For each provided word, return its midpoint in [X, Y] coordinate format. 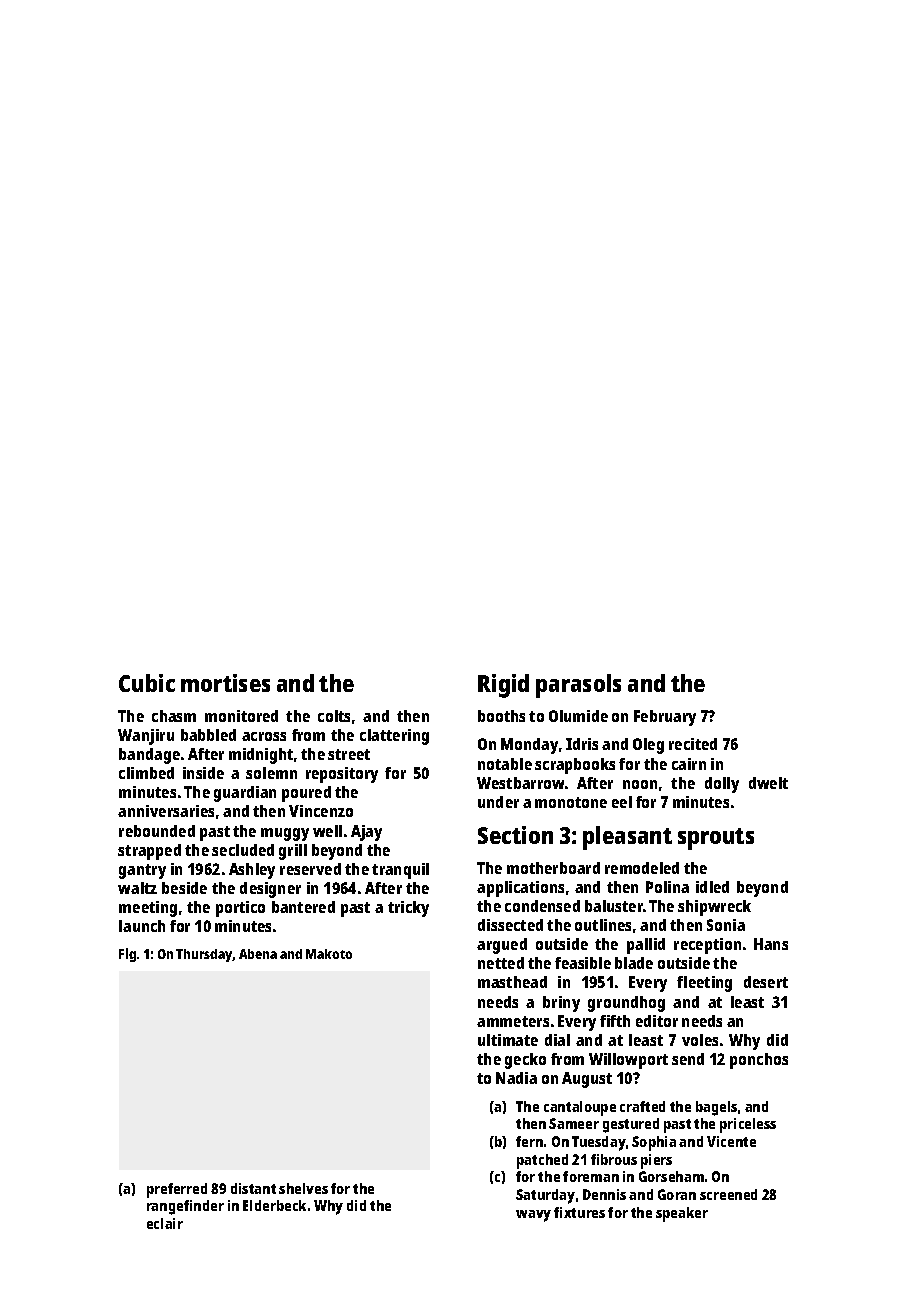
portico [240, 909]
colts [334, 716]
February [665, 718]
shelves [303, 1188]
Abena [258, 954]
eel [622, 802]
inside [203, 773]
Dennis [604, 1194]
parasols [578, 686]
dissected [510, 925]
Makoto [329, 954]
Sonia [726, 925]
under [498, 802]
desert [766, 982]
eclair [165, 1223]
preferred [177, 1190]
